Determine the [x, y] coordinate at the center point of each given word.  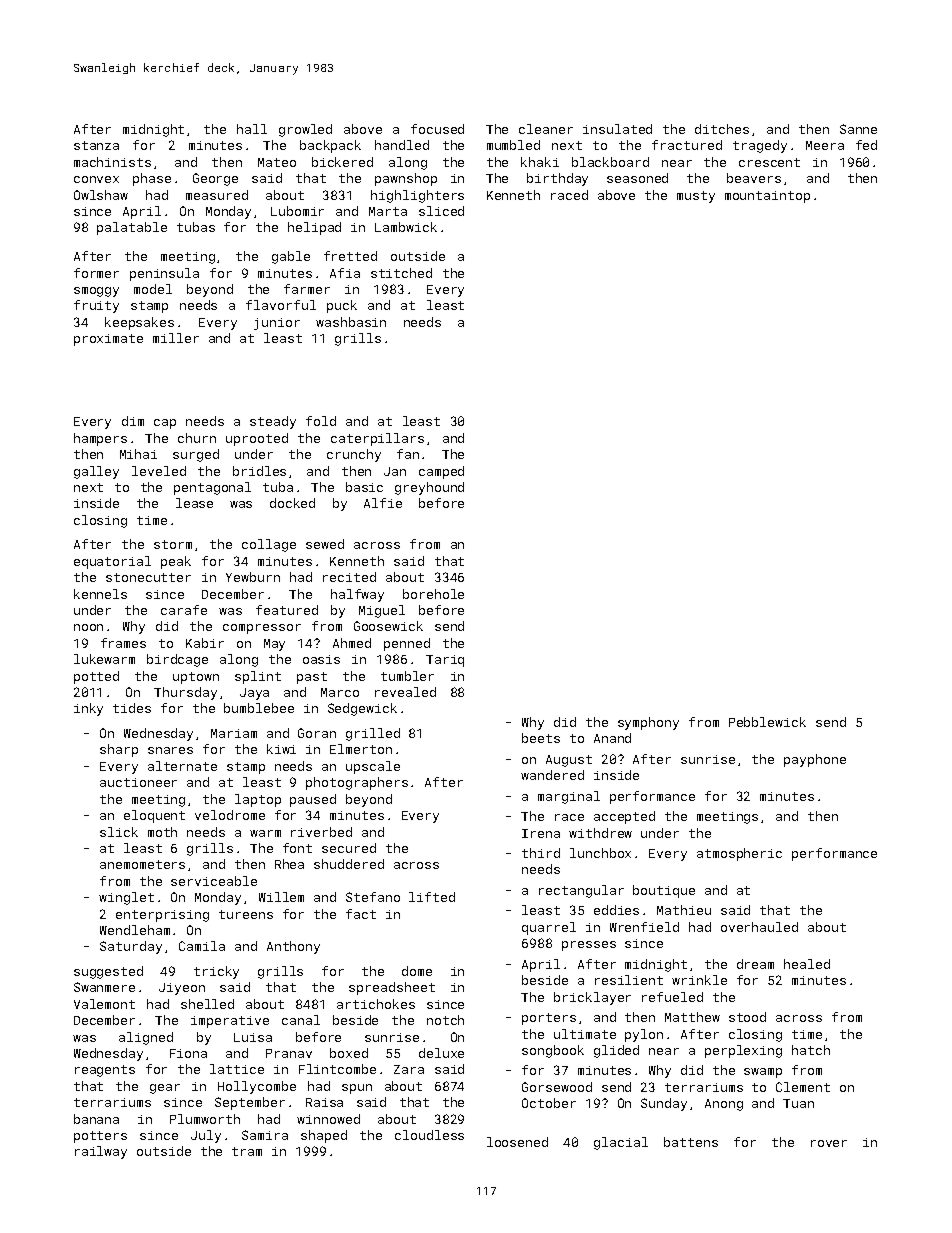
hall [252, 129]
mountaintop [767, 197]
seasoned [637, 178]
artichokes [376, 1004]
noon [88, 627]
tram [247, 1151]
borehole [433, 594]
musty [696, 197]
